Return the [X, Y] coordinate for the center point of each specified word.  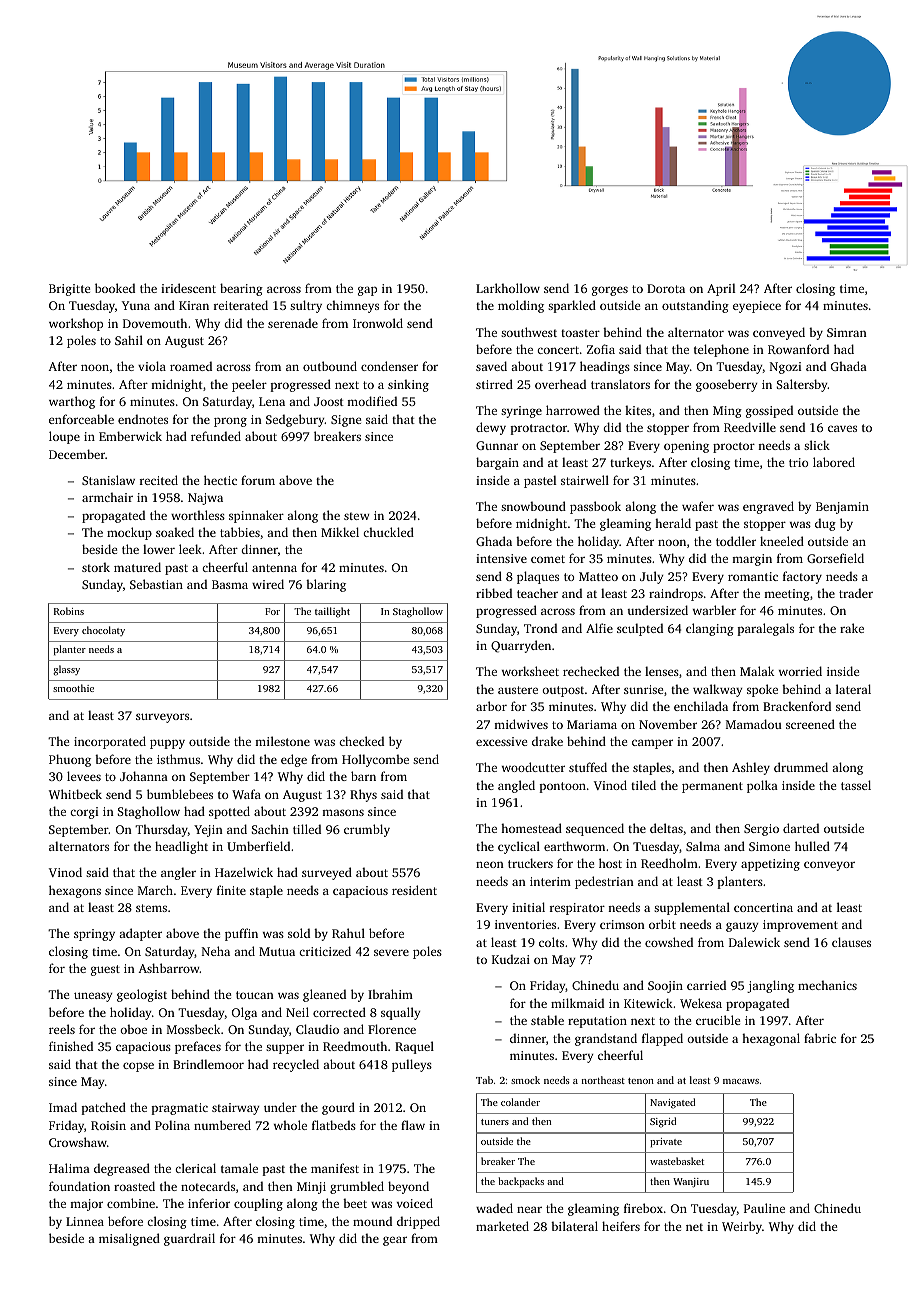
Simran [847, 332]
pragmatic [180, 1109]
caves [842, 428]
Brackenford [797, 706]
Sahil [129, 340]
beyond [408, 1187]
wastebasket [677, 1161]
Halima [69, 1168]
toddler [736, 541]
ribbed [494, 593]
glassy [66, 670]
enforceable [81, 419]
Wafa [246, 794]
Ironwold [378, 323]
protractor [539, 429]
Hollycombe [375, 760]
